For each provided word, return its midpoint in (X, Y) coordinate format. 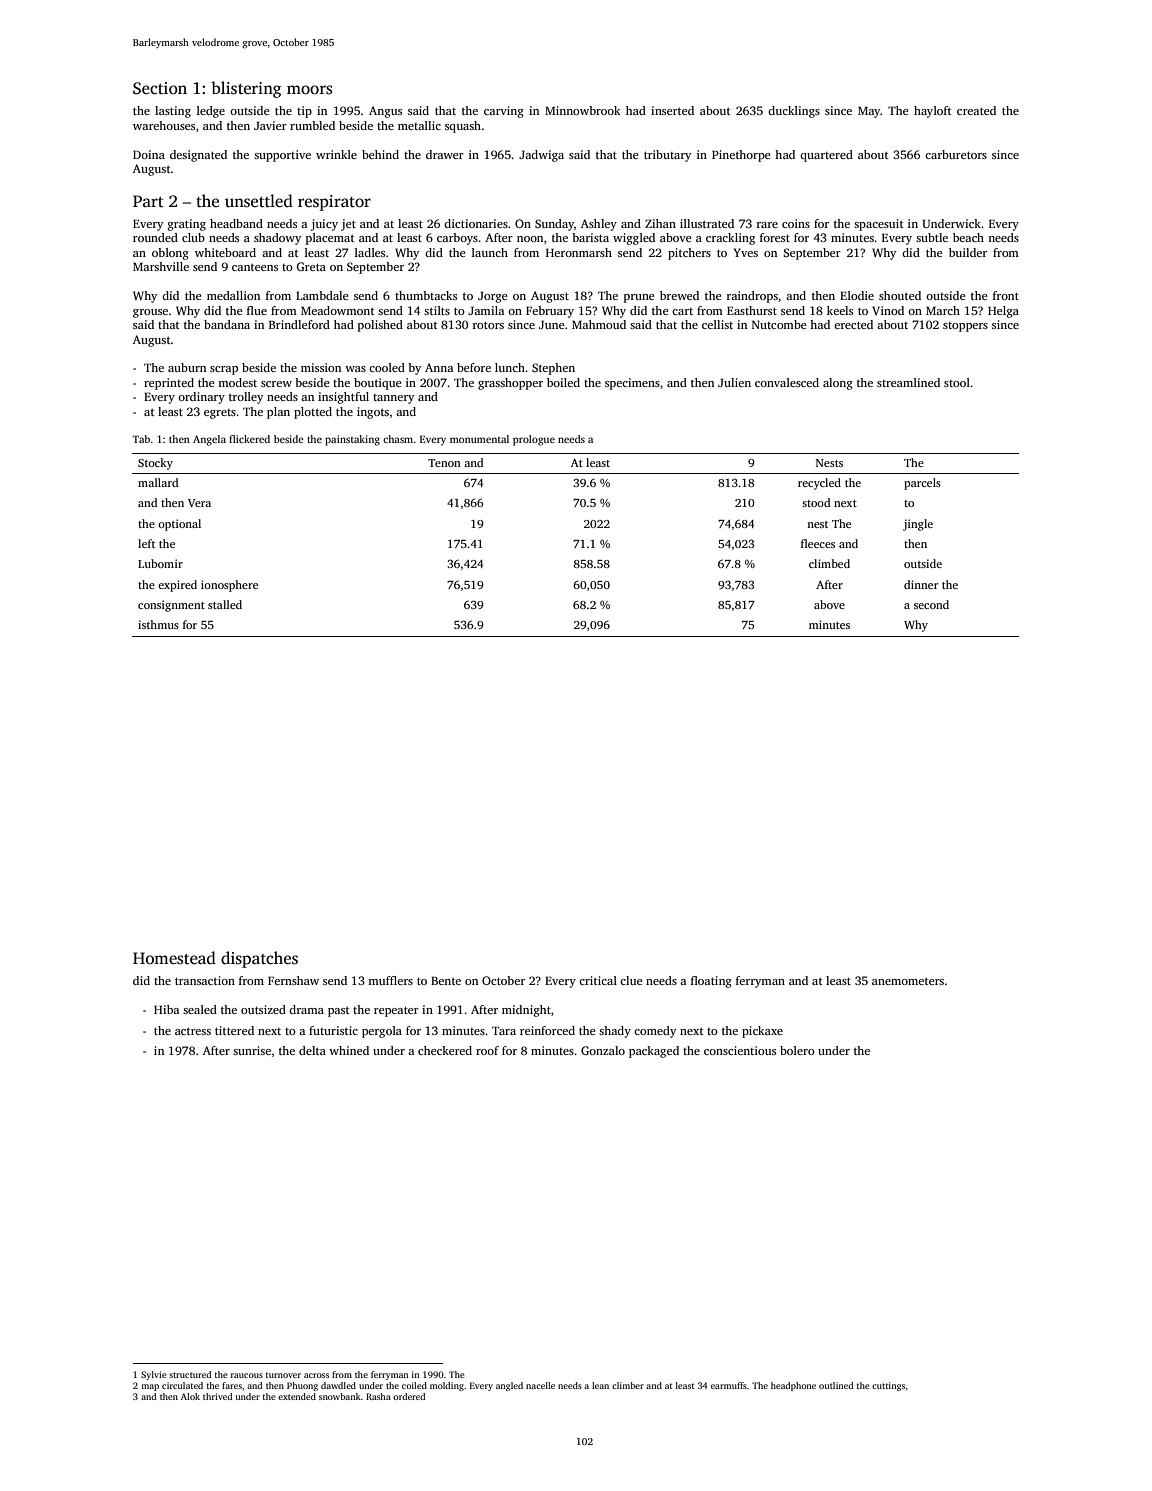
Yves (746, 252)
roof (487, 1050)
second (931, 604)
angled (509, 1386)
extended (297, 1396)
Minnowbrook (583, 110)
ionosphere (229, 586)
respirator (334, 203)
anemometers (908, 981)
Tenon (444, 463)
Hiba (166, 1009)
